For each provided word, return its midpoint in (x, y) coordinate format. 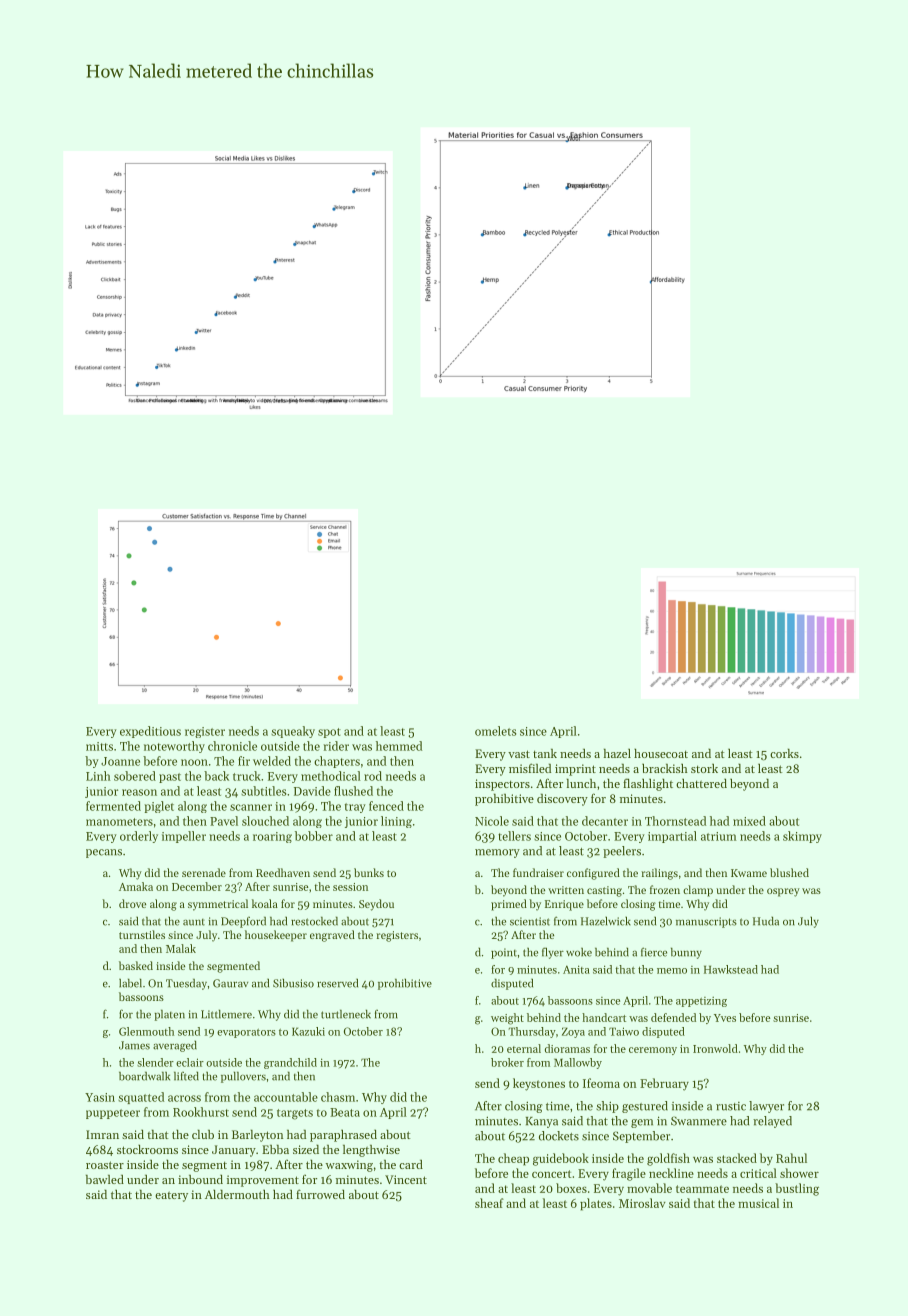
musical (758, 1203)
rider (336, 746)
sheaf (489, 1203)
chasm (338, 1097)
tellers (514, 836)
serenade (204, 872)
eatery (171, 1197)
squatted (141, 1098)
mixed (749, 821)
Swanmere (699, 1121)
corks (784, 753)
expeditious (150, 732)
